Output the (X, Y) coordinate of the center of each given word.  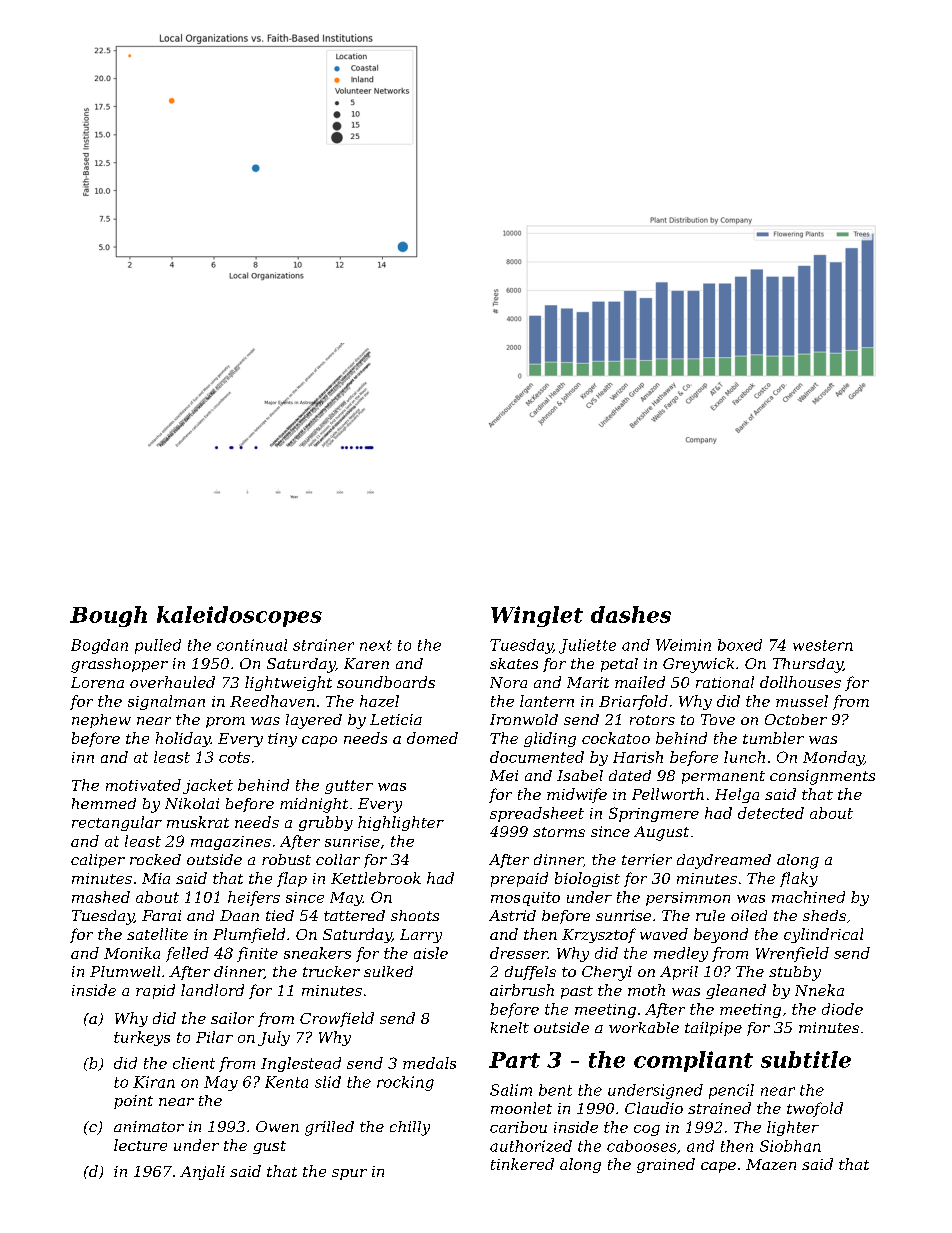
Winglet (537, 616)
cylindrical (823, 935)
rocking (405, 1083)
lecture (140, 1145)
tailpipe (713, 1029)
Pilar (214, 1037)
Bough (108, 616)
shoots (415, 915)
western (823, 645)
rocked (155, 859)
